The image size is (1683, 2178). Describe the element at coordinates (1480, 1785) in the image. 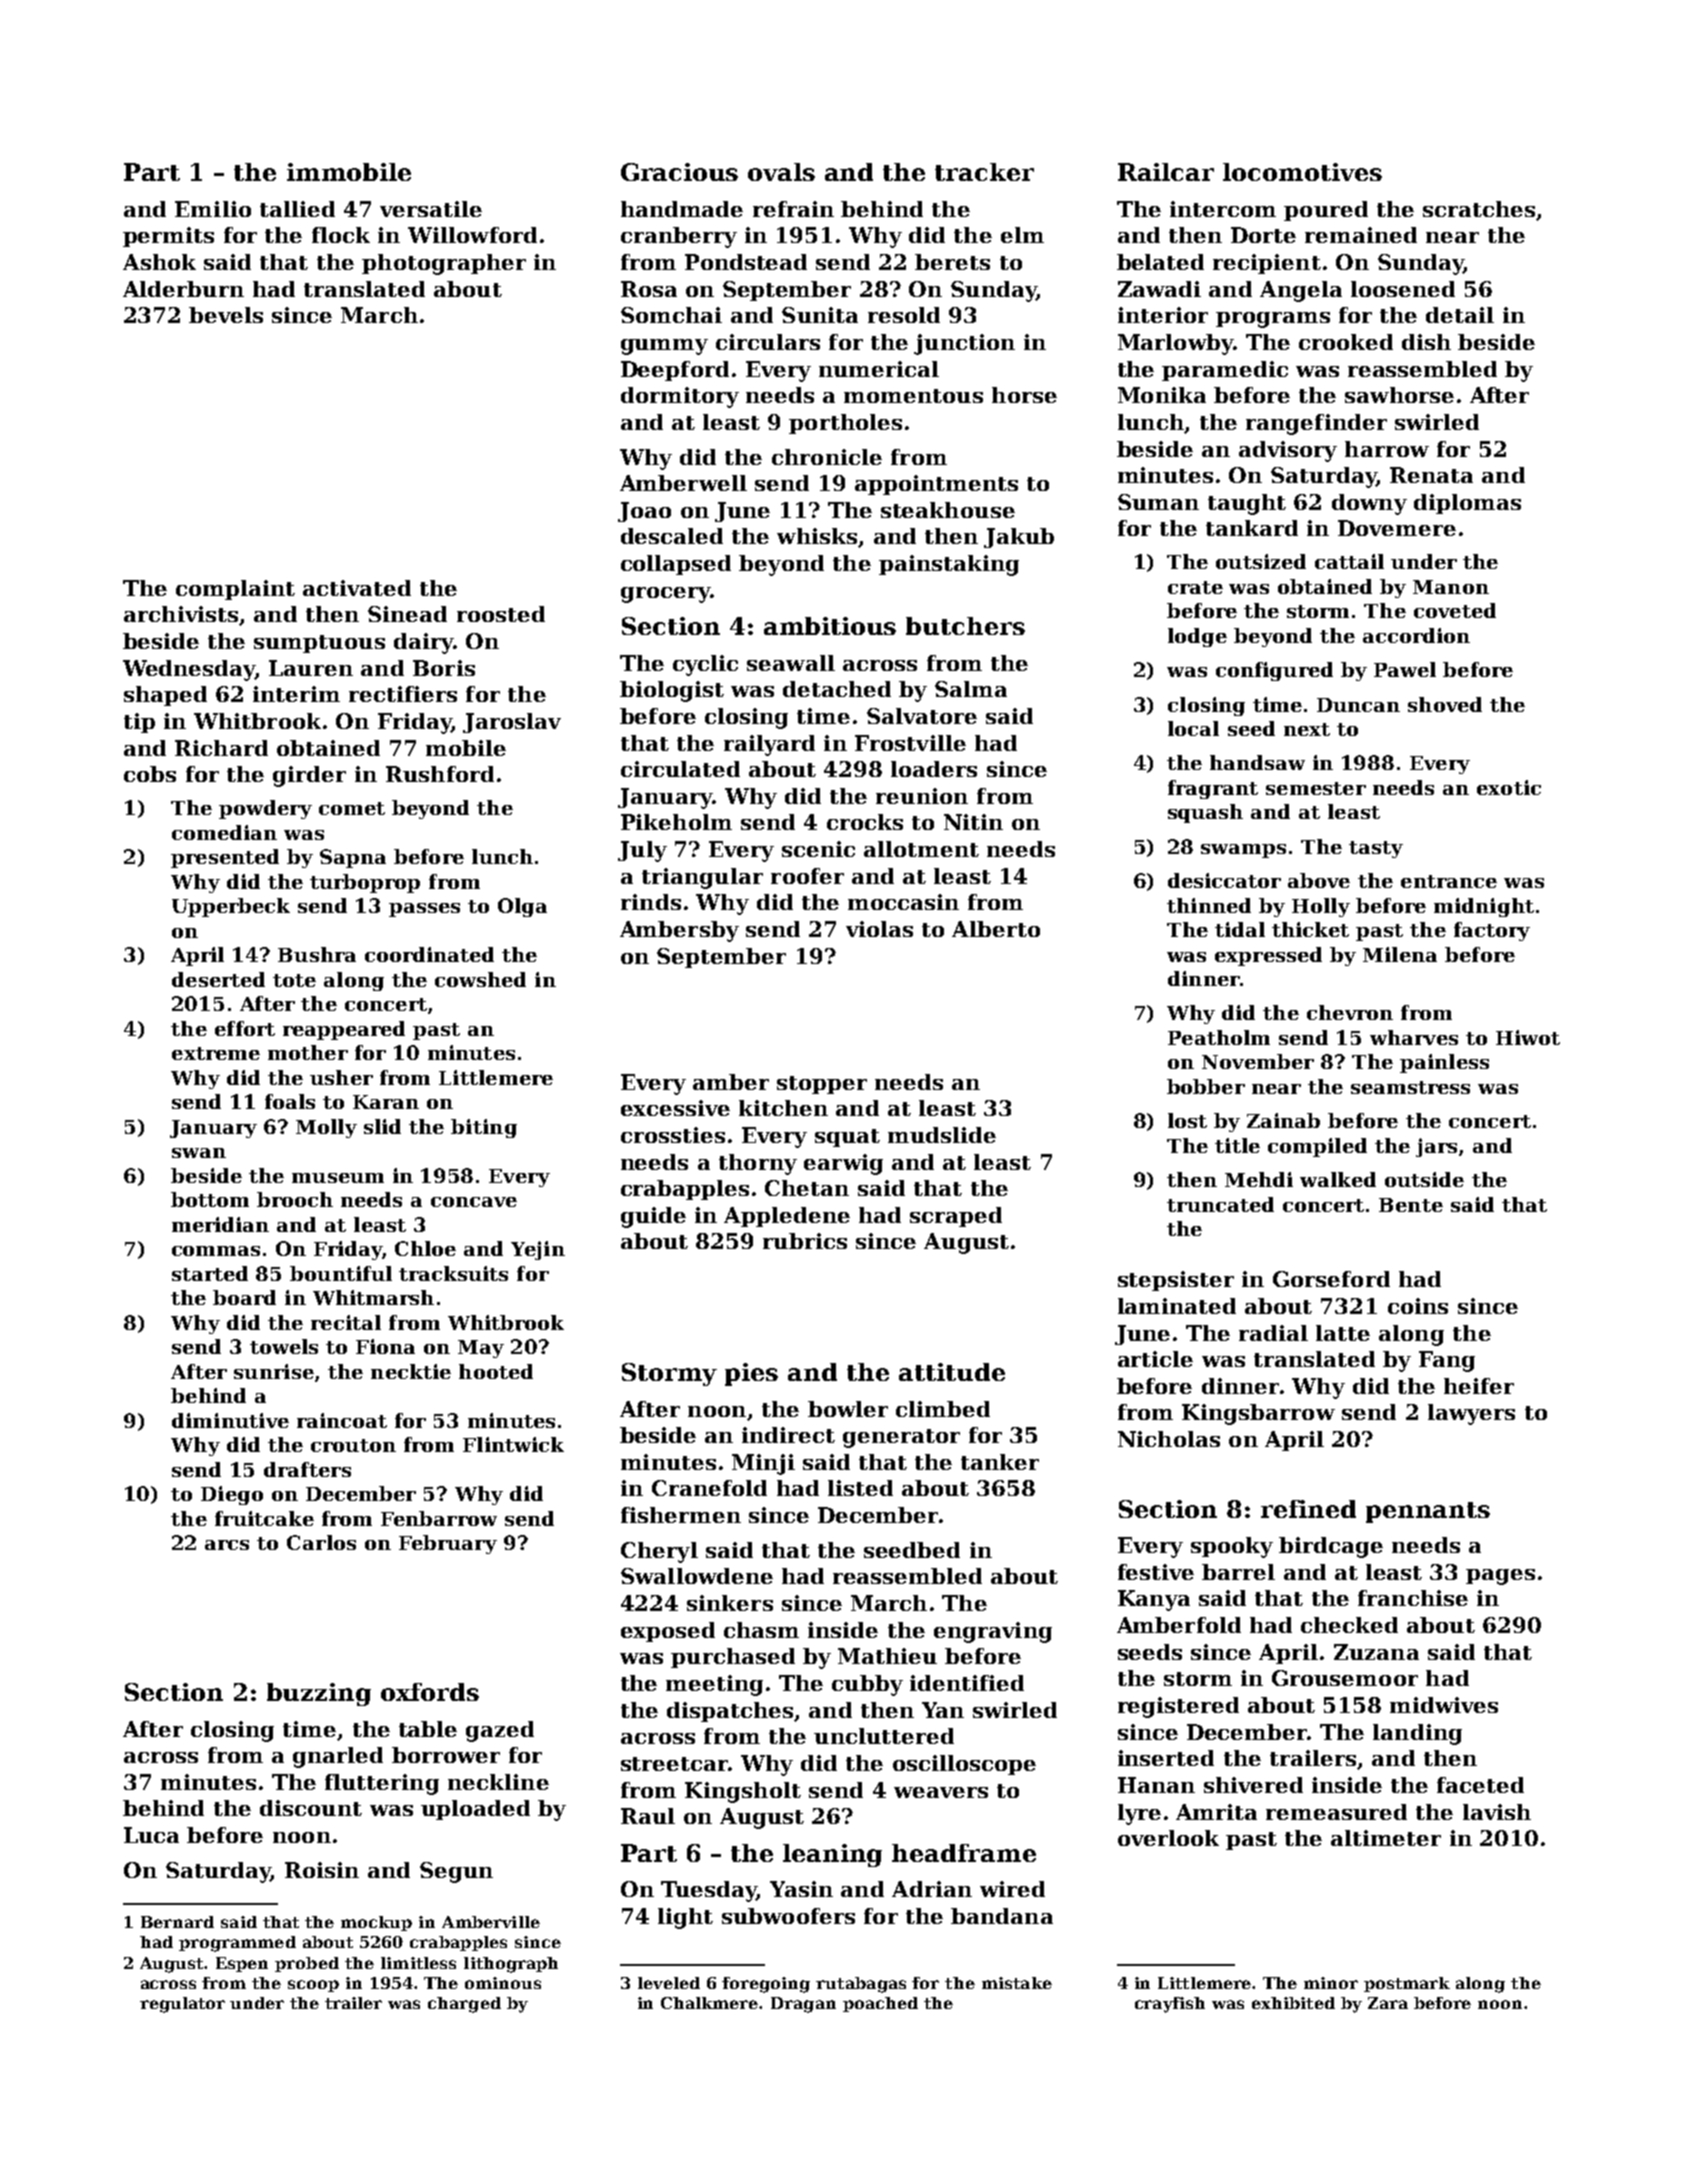

I see `faceted` at that location.
